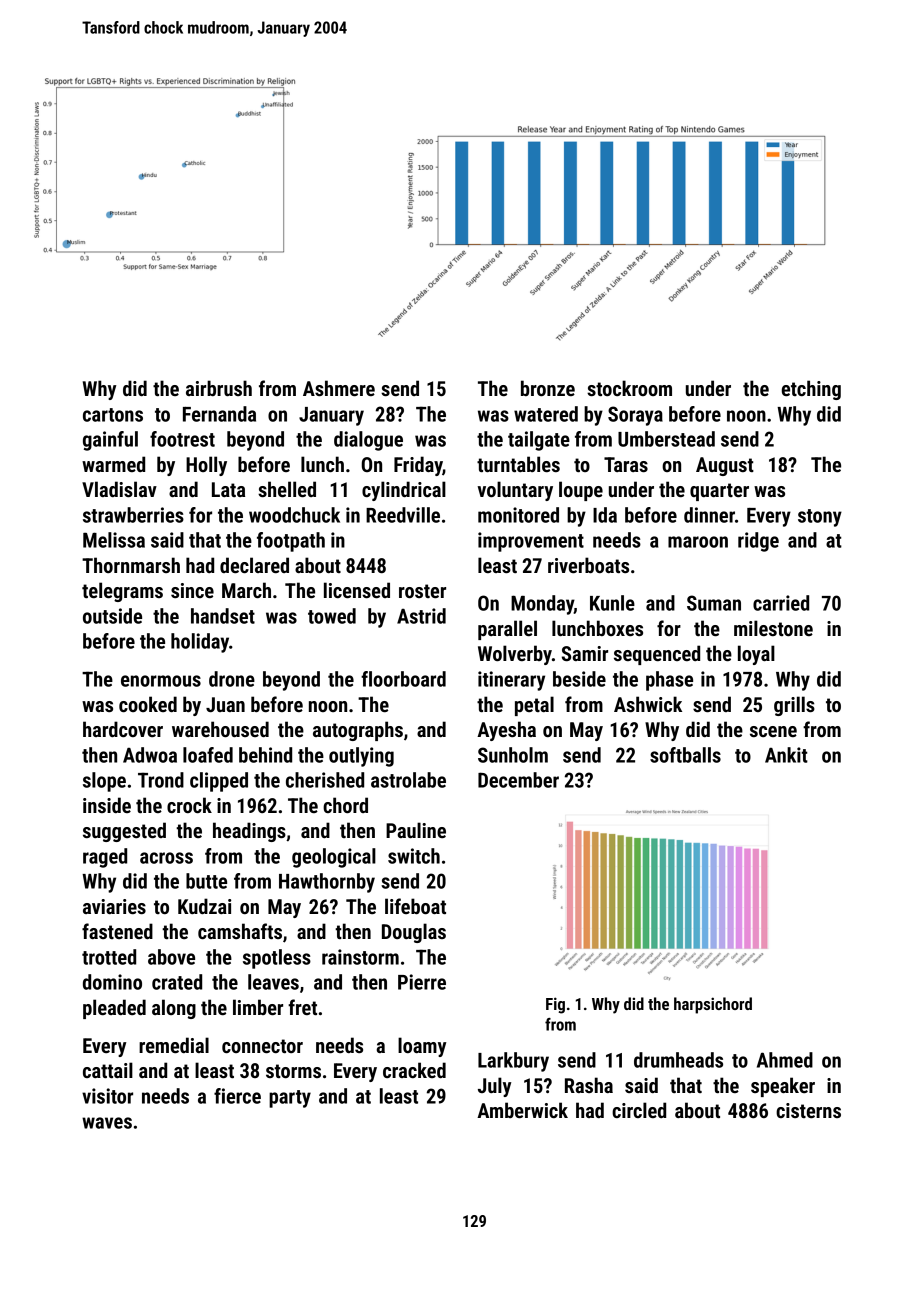  Describe the element at coordinates (678, 1060) in the screenshot. I see `drumheads` at that location.
